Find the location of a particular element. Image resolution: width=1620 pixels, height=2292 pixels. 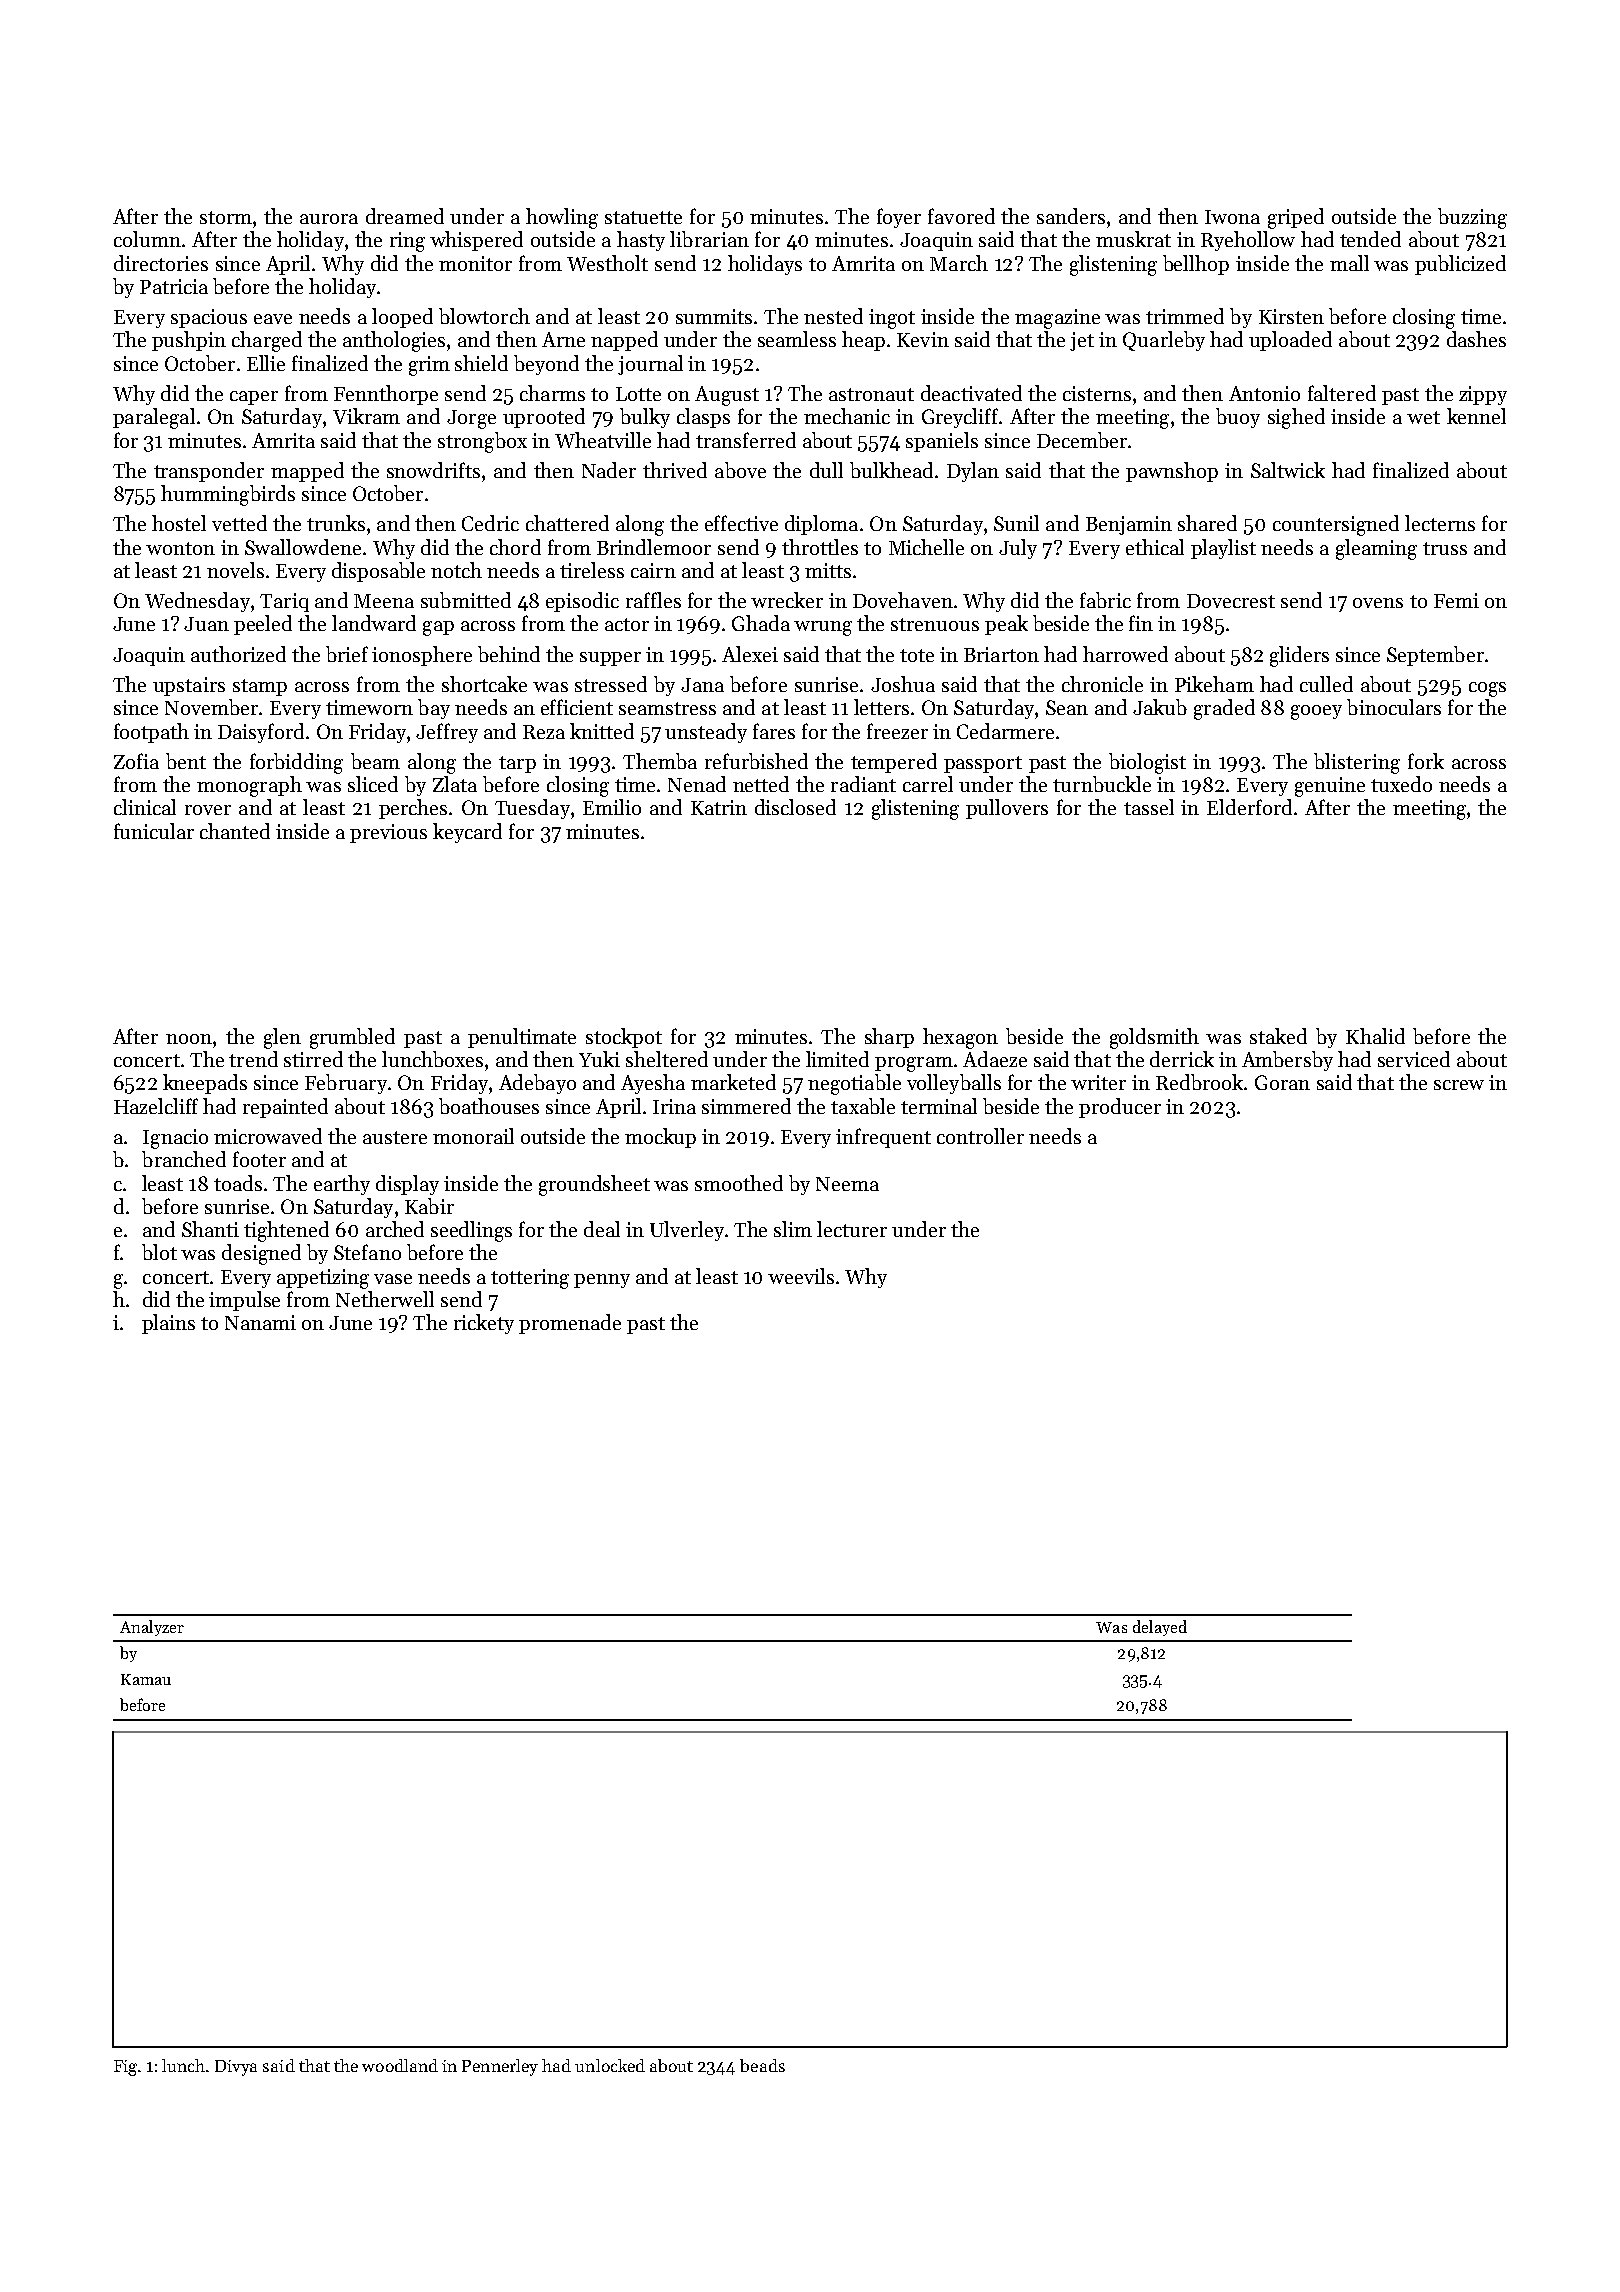

plains is located at coordinates (168, 1324).
